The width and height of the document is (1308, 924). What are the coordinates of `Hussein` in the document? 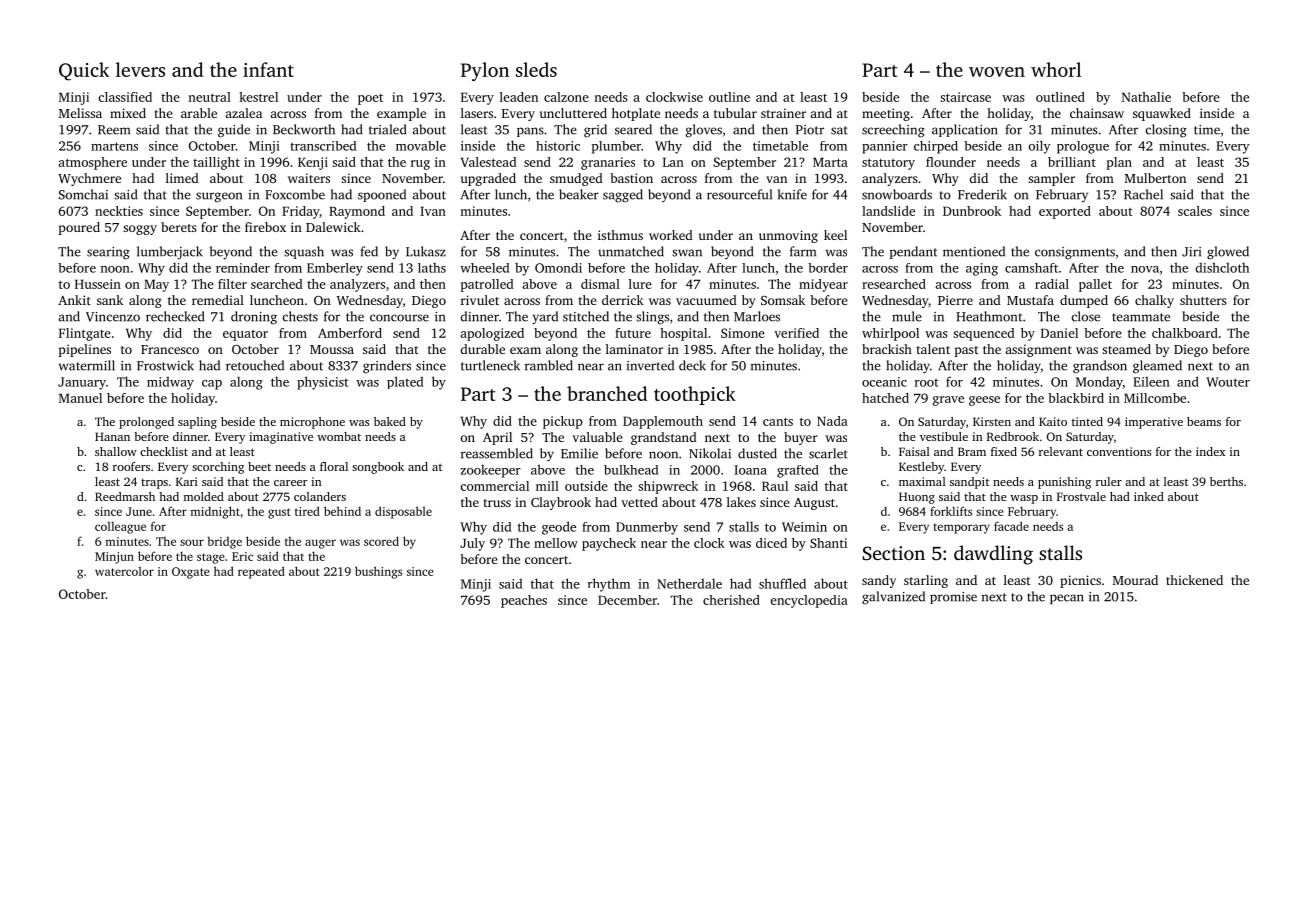 It's located at (98, 284).
